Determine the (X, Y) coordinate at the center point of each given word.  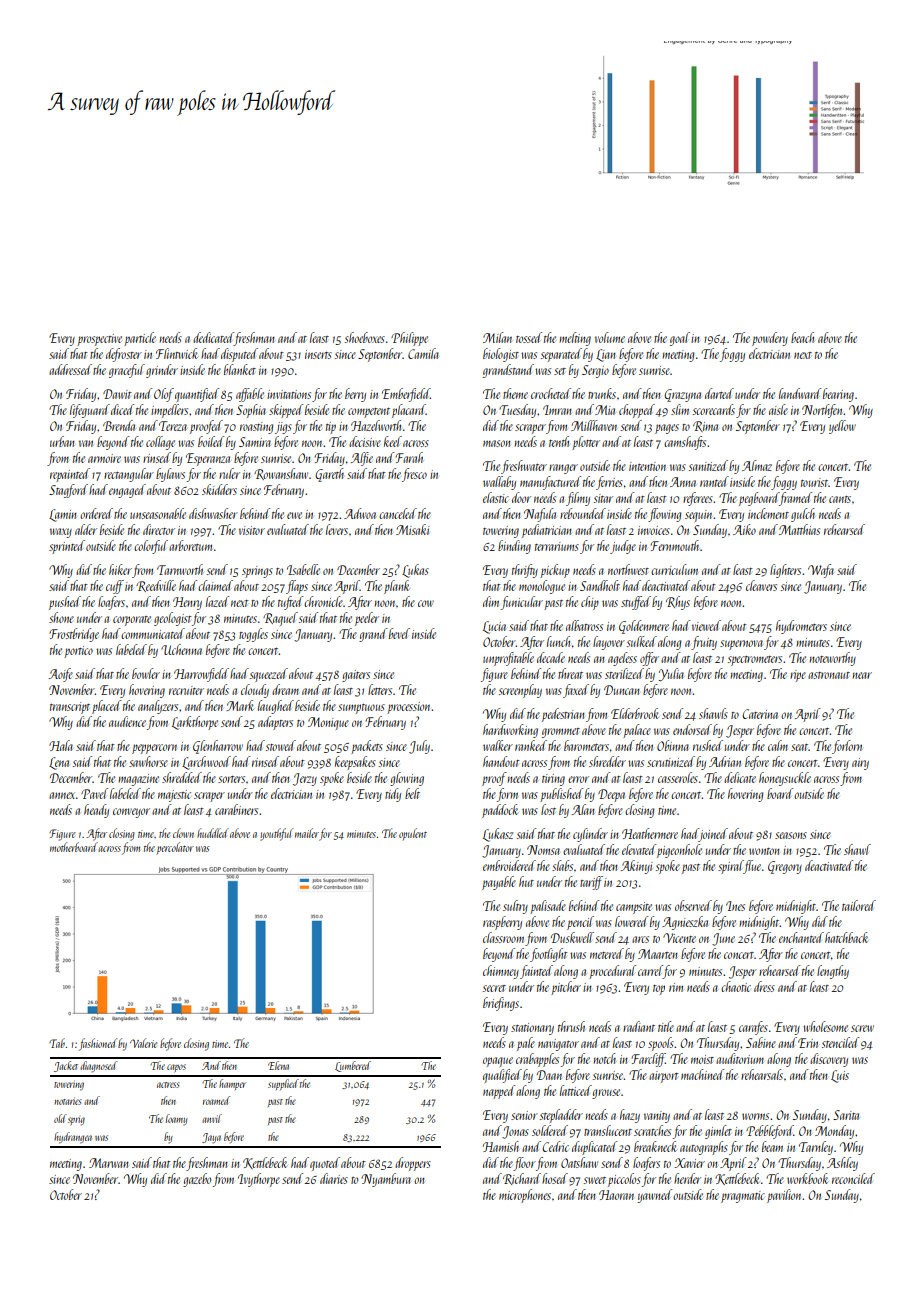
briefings (501, 1004)
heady (96, 811)
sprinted (67, 547)
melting (575, 339)
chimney (501, 972)
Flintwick (177, 353)
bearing (838, 395)
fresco (414, 475)
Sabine (761, 1042)
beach (802, 337)
